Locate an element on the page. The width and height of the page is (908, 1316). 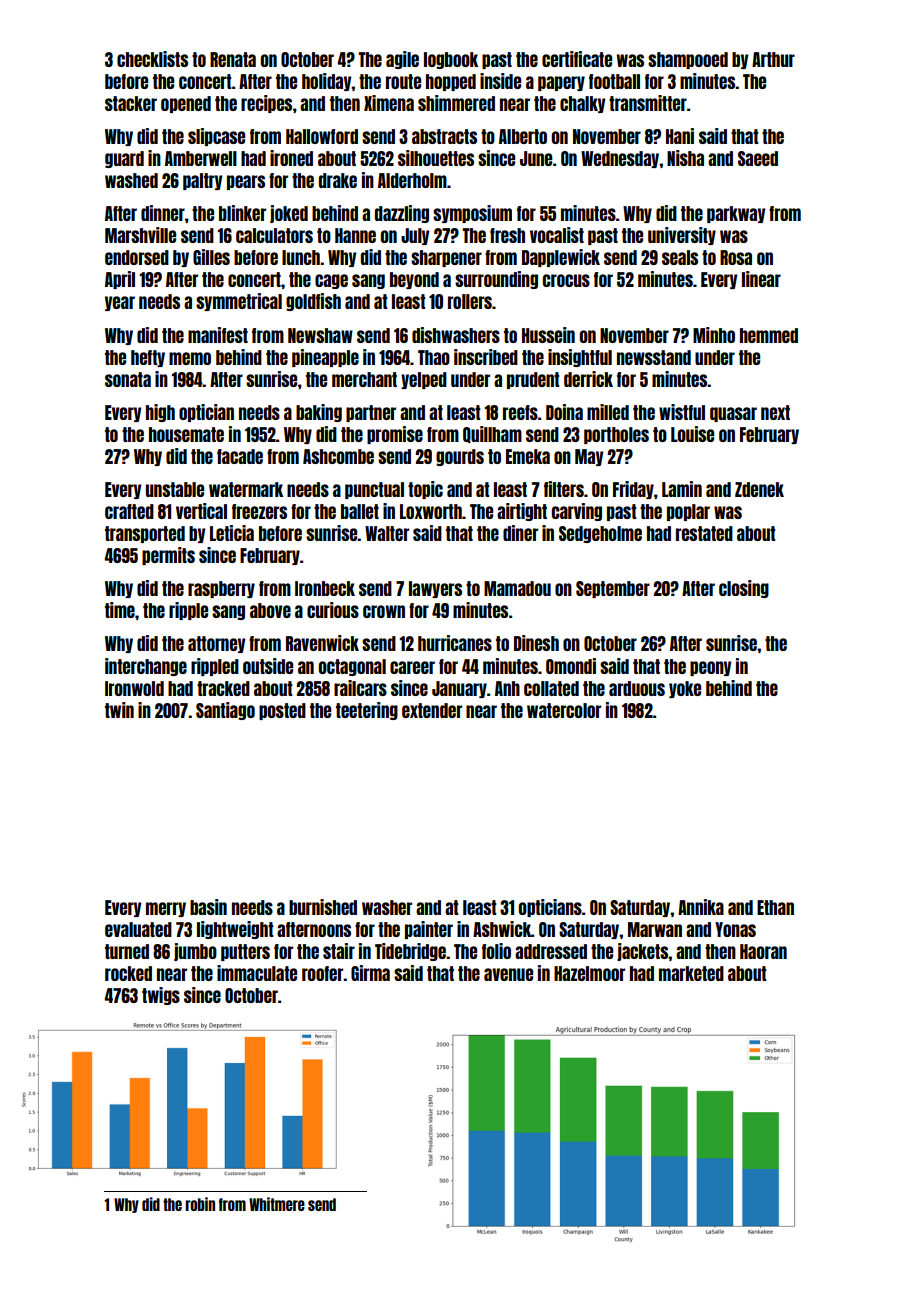
beyond is located at coordinates (414, 280).
